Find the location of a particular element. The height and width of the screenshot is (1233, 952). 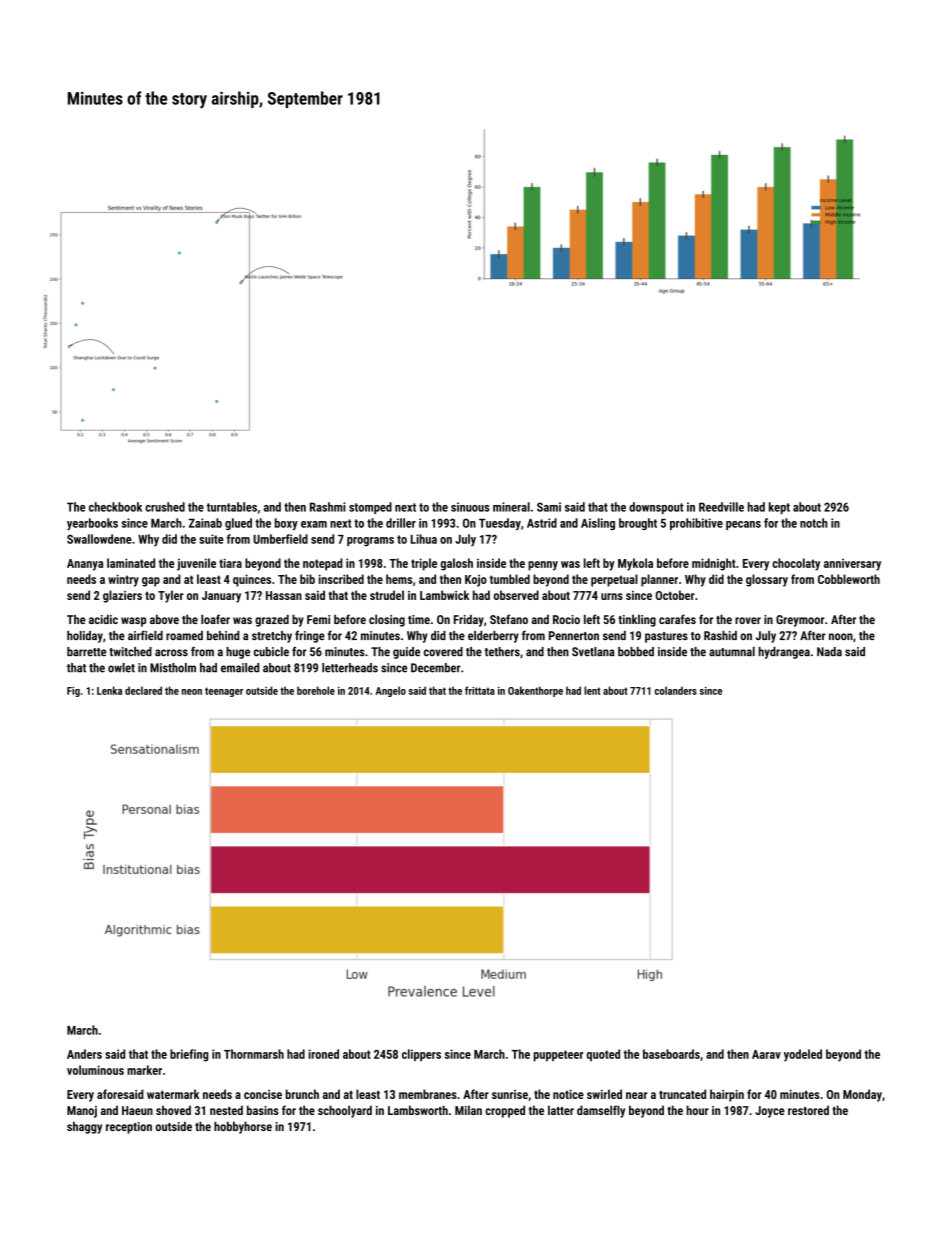

reception is located at coordinates (129, 1128).
